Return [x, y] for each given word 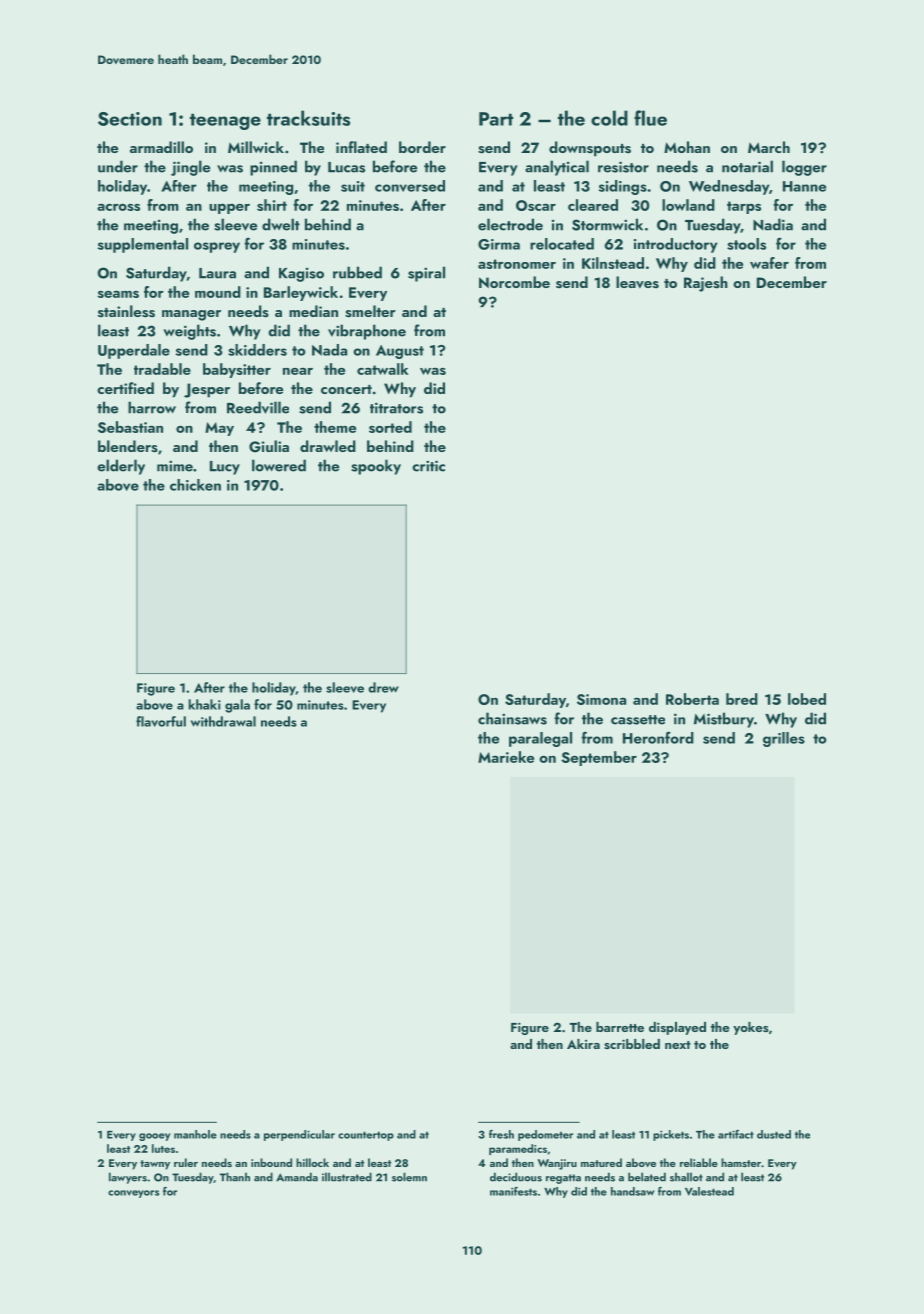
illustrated [347, 1177]
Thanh [235, 1177]
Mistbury [724, 720]
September [599, 758]
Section [130, 119]
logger [804, 168]
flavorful [161, 721]
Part [496, 119]
